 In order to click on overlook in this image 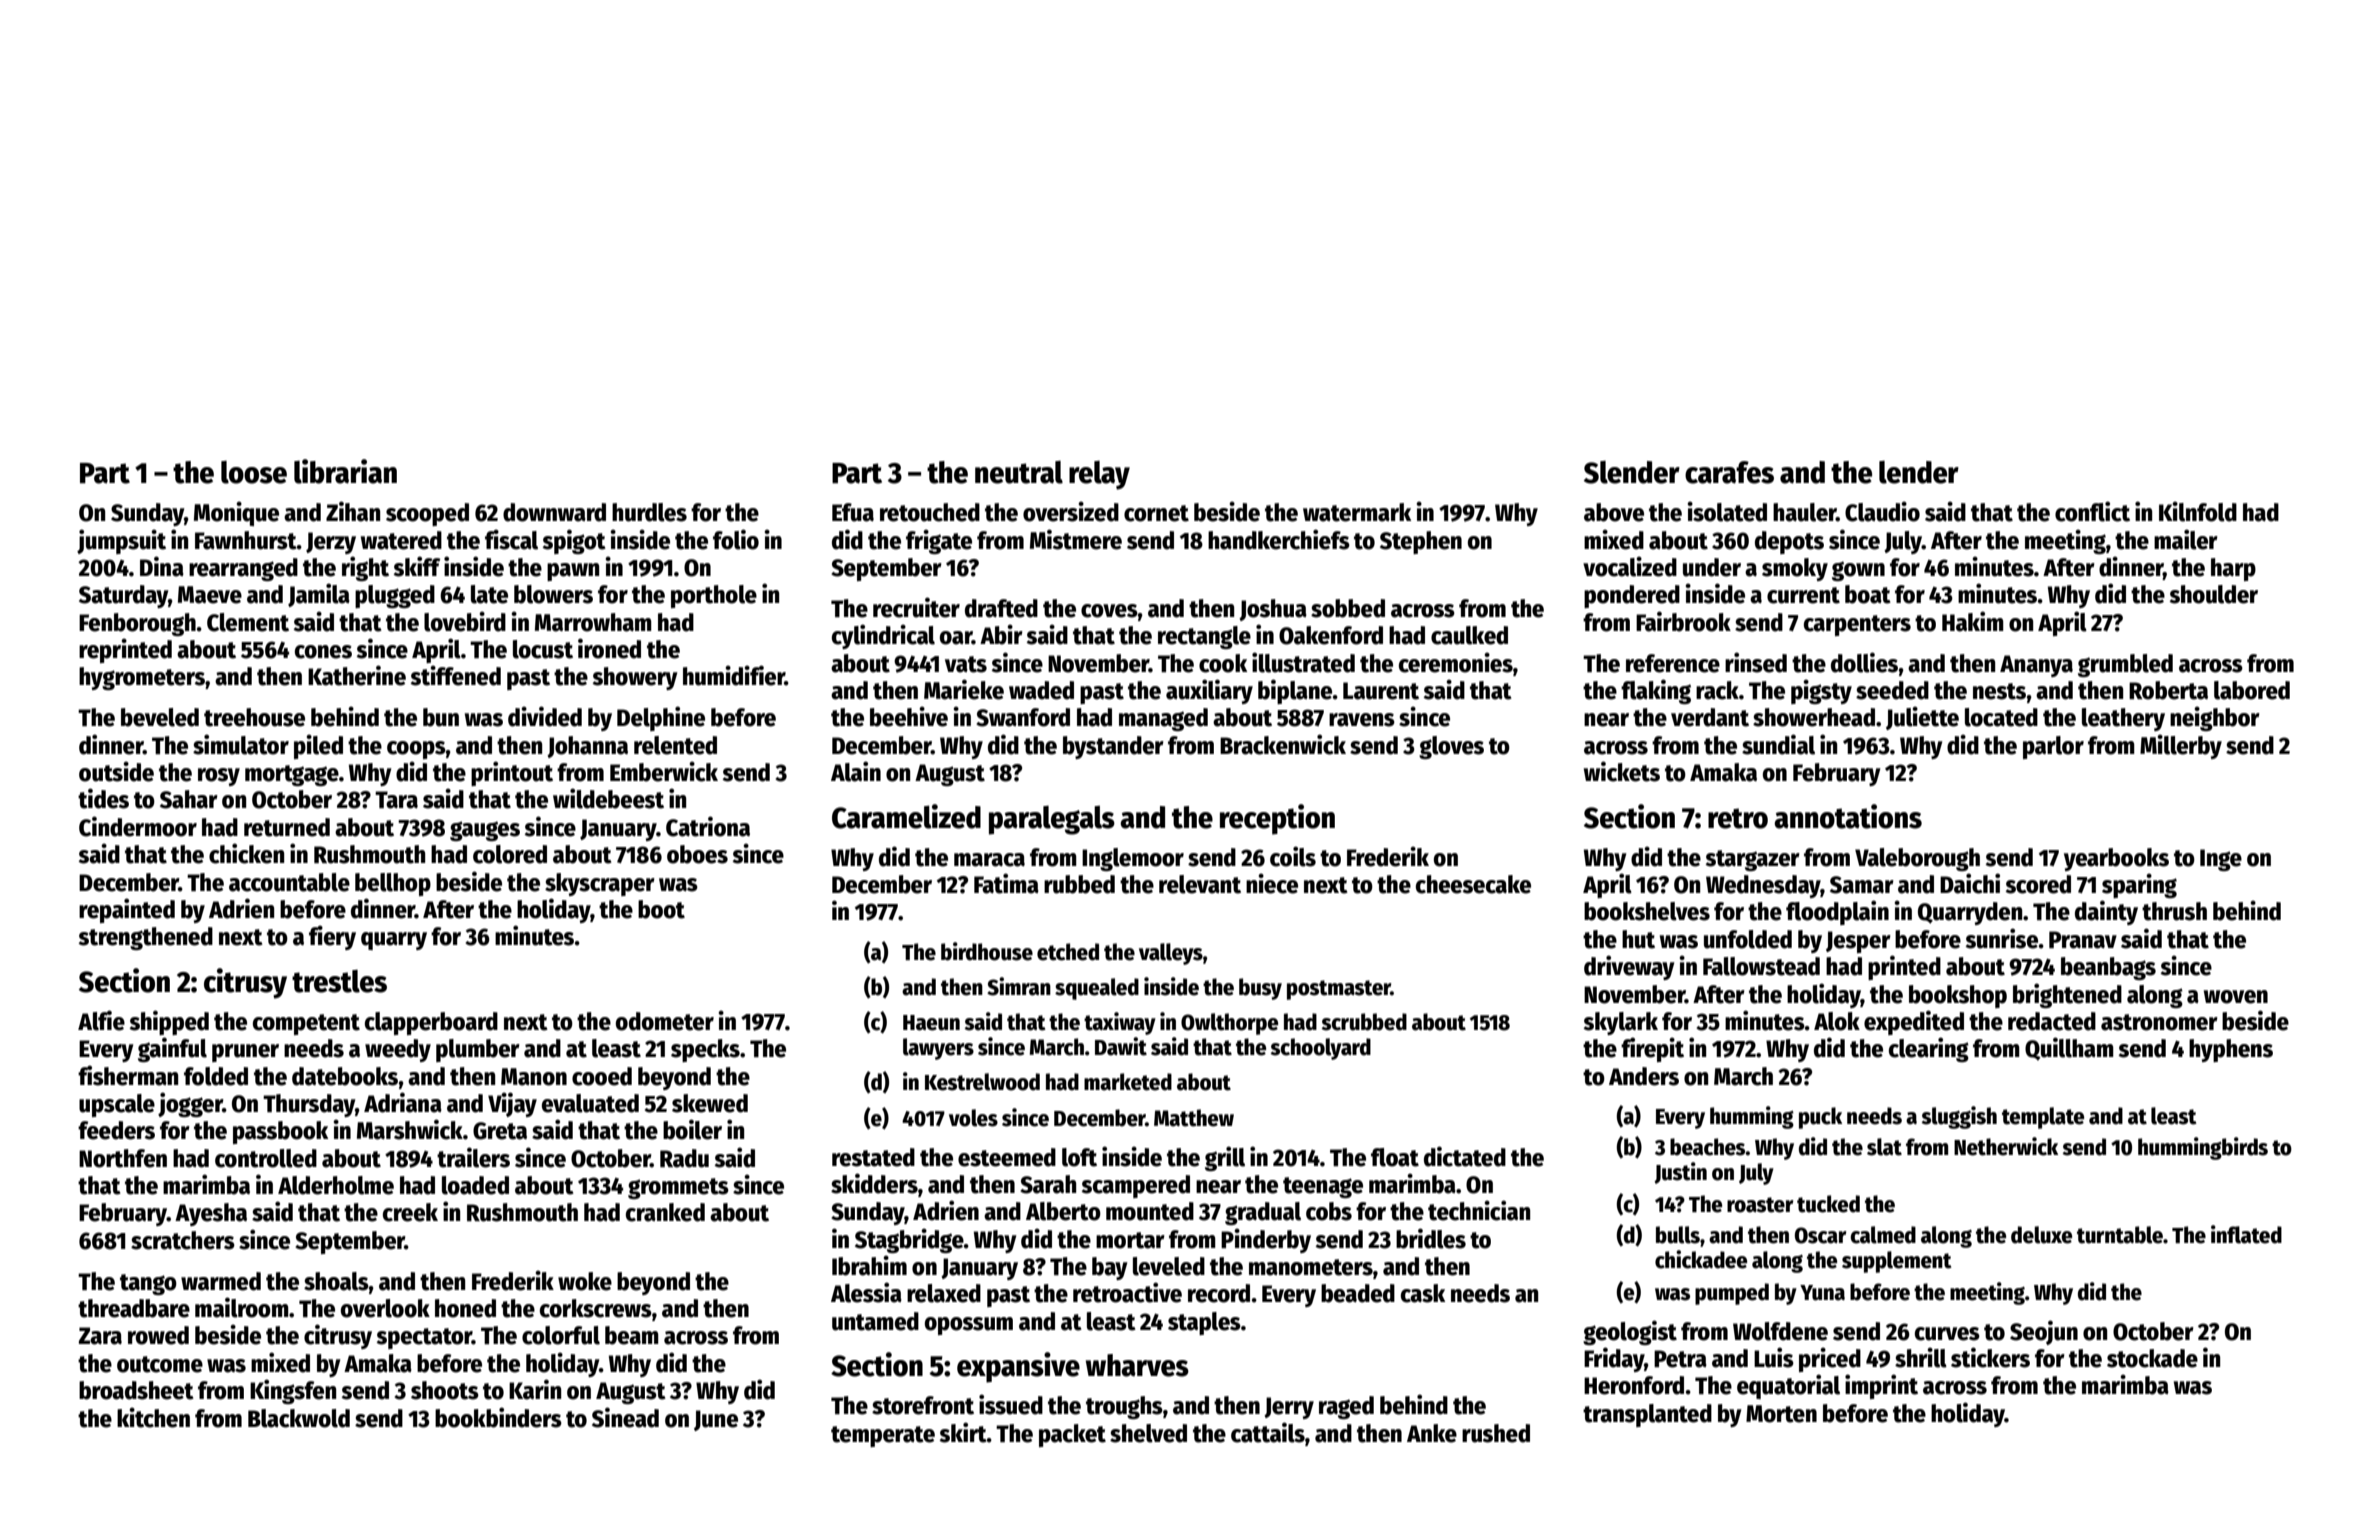, I will do `click(385, 1308)`.
